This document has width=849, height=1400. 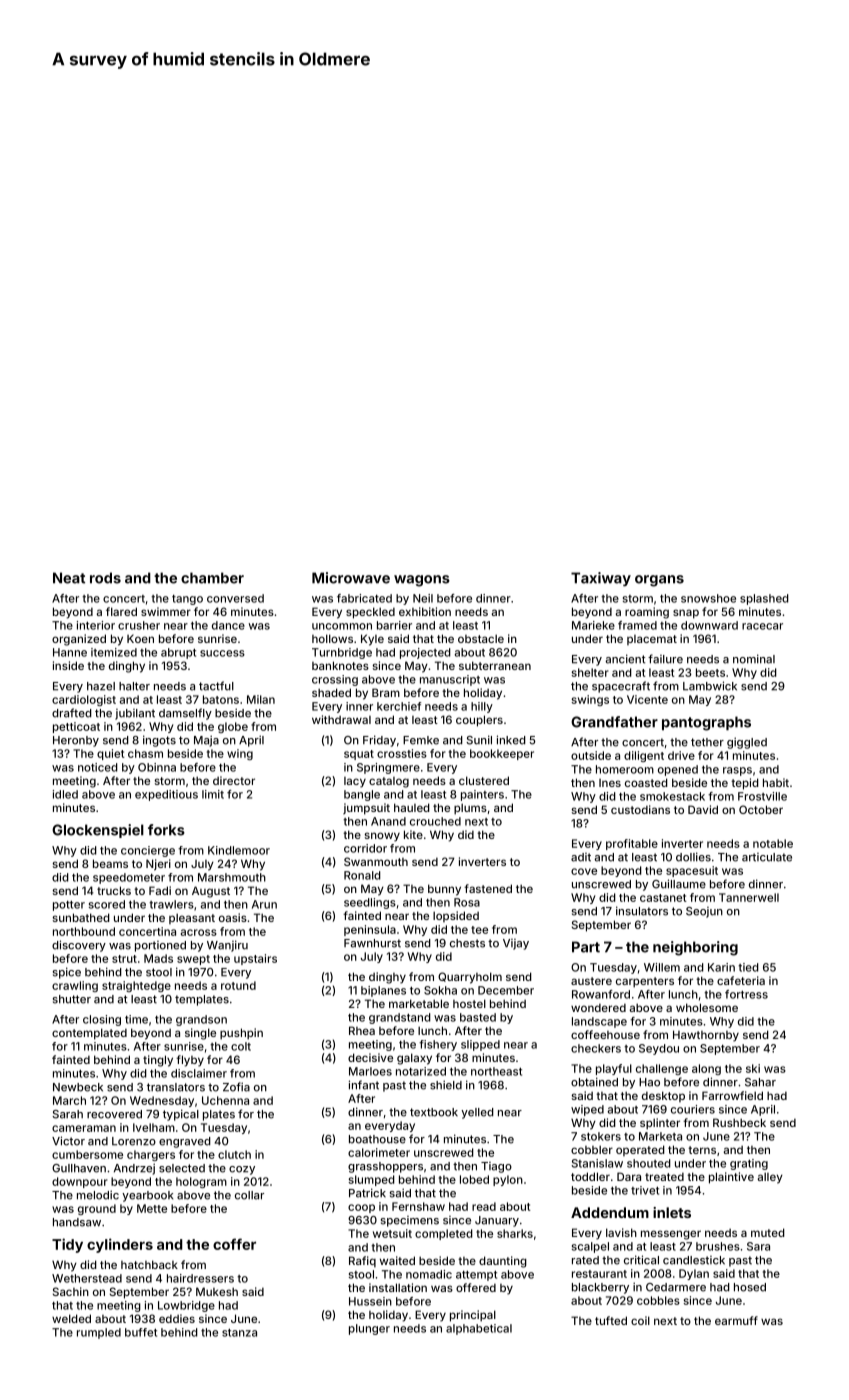 What do you see at coordinates (665, 659) in the document?
I see `failure` at bounding box center [665, 659].
